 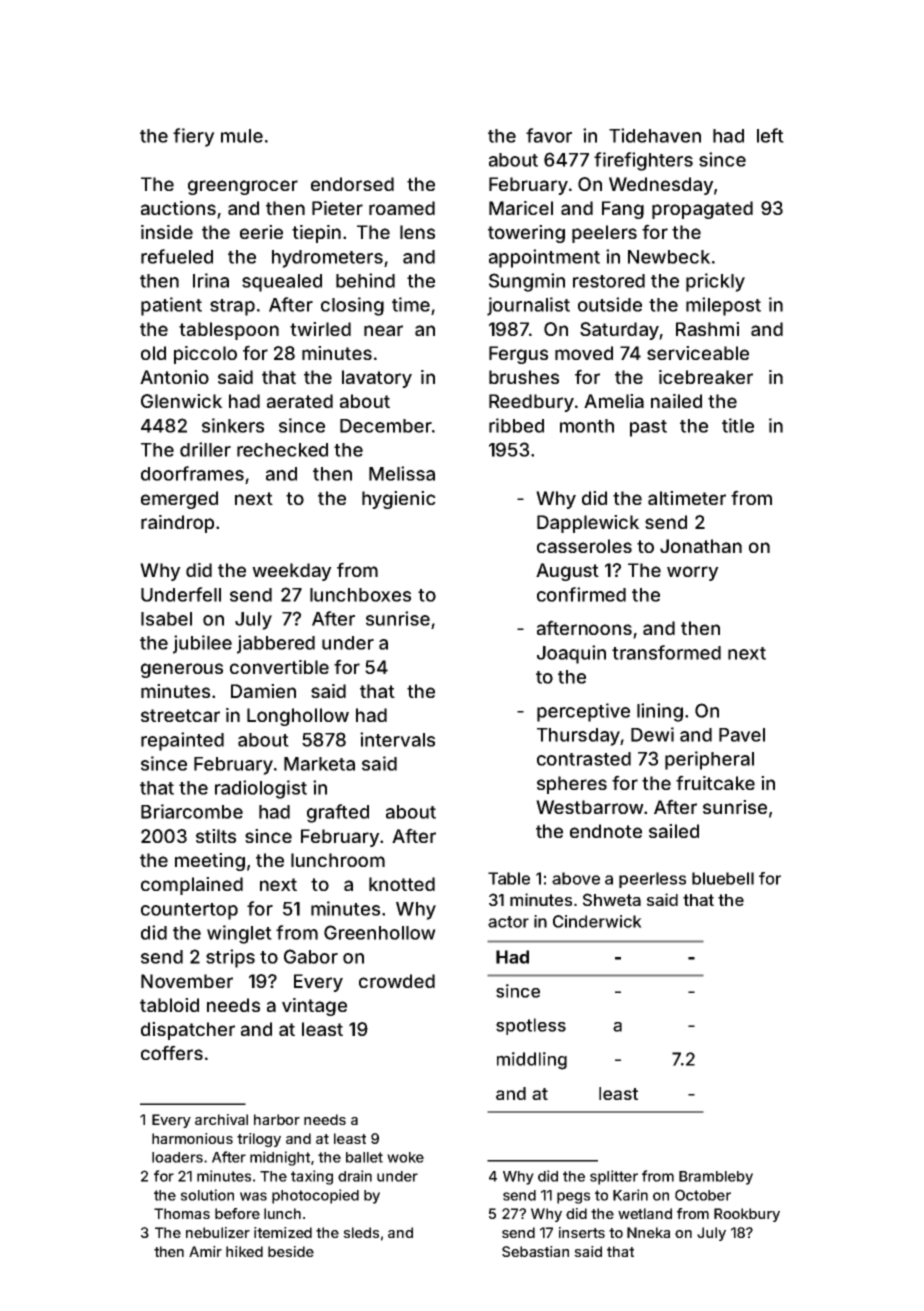 What do you see at coordinates (405, 1157) in the image?
I see `woke` at bounding box center [405, 1157].
